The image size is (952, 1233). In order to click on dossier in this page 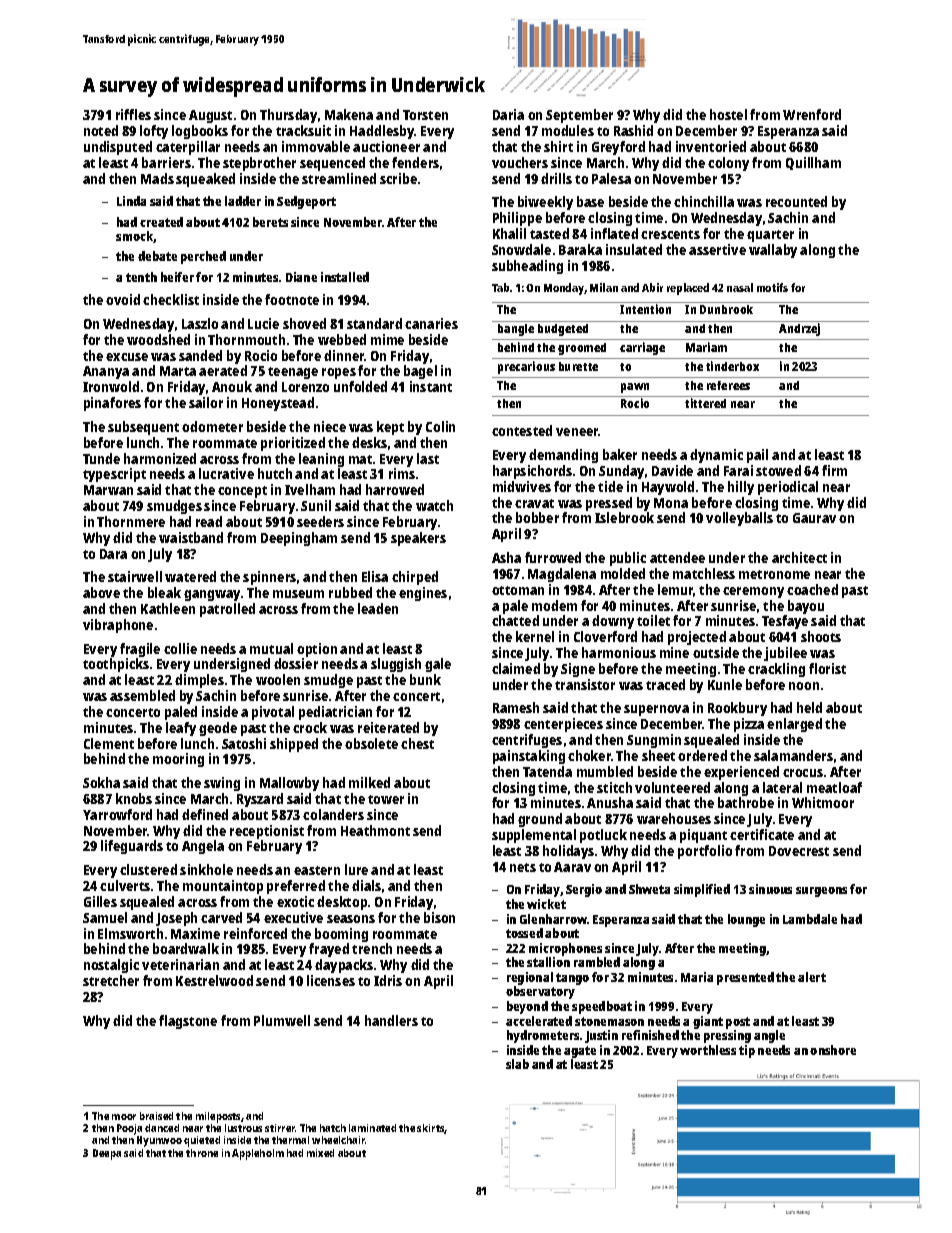, I will do `click(296, 663)`.
